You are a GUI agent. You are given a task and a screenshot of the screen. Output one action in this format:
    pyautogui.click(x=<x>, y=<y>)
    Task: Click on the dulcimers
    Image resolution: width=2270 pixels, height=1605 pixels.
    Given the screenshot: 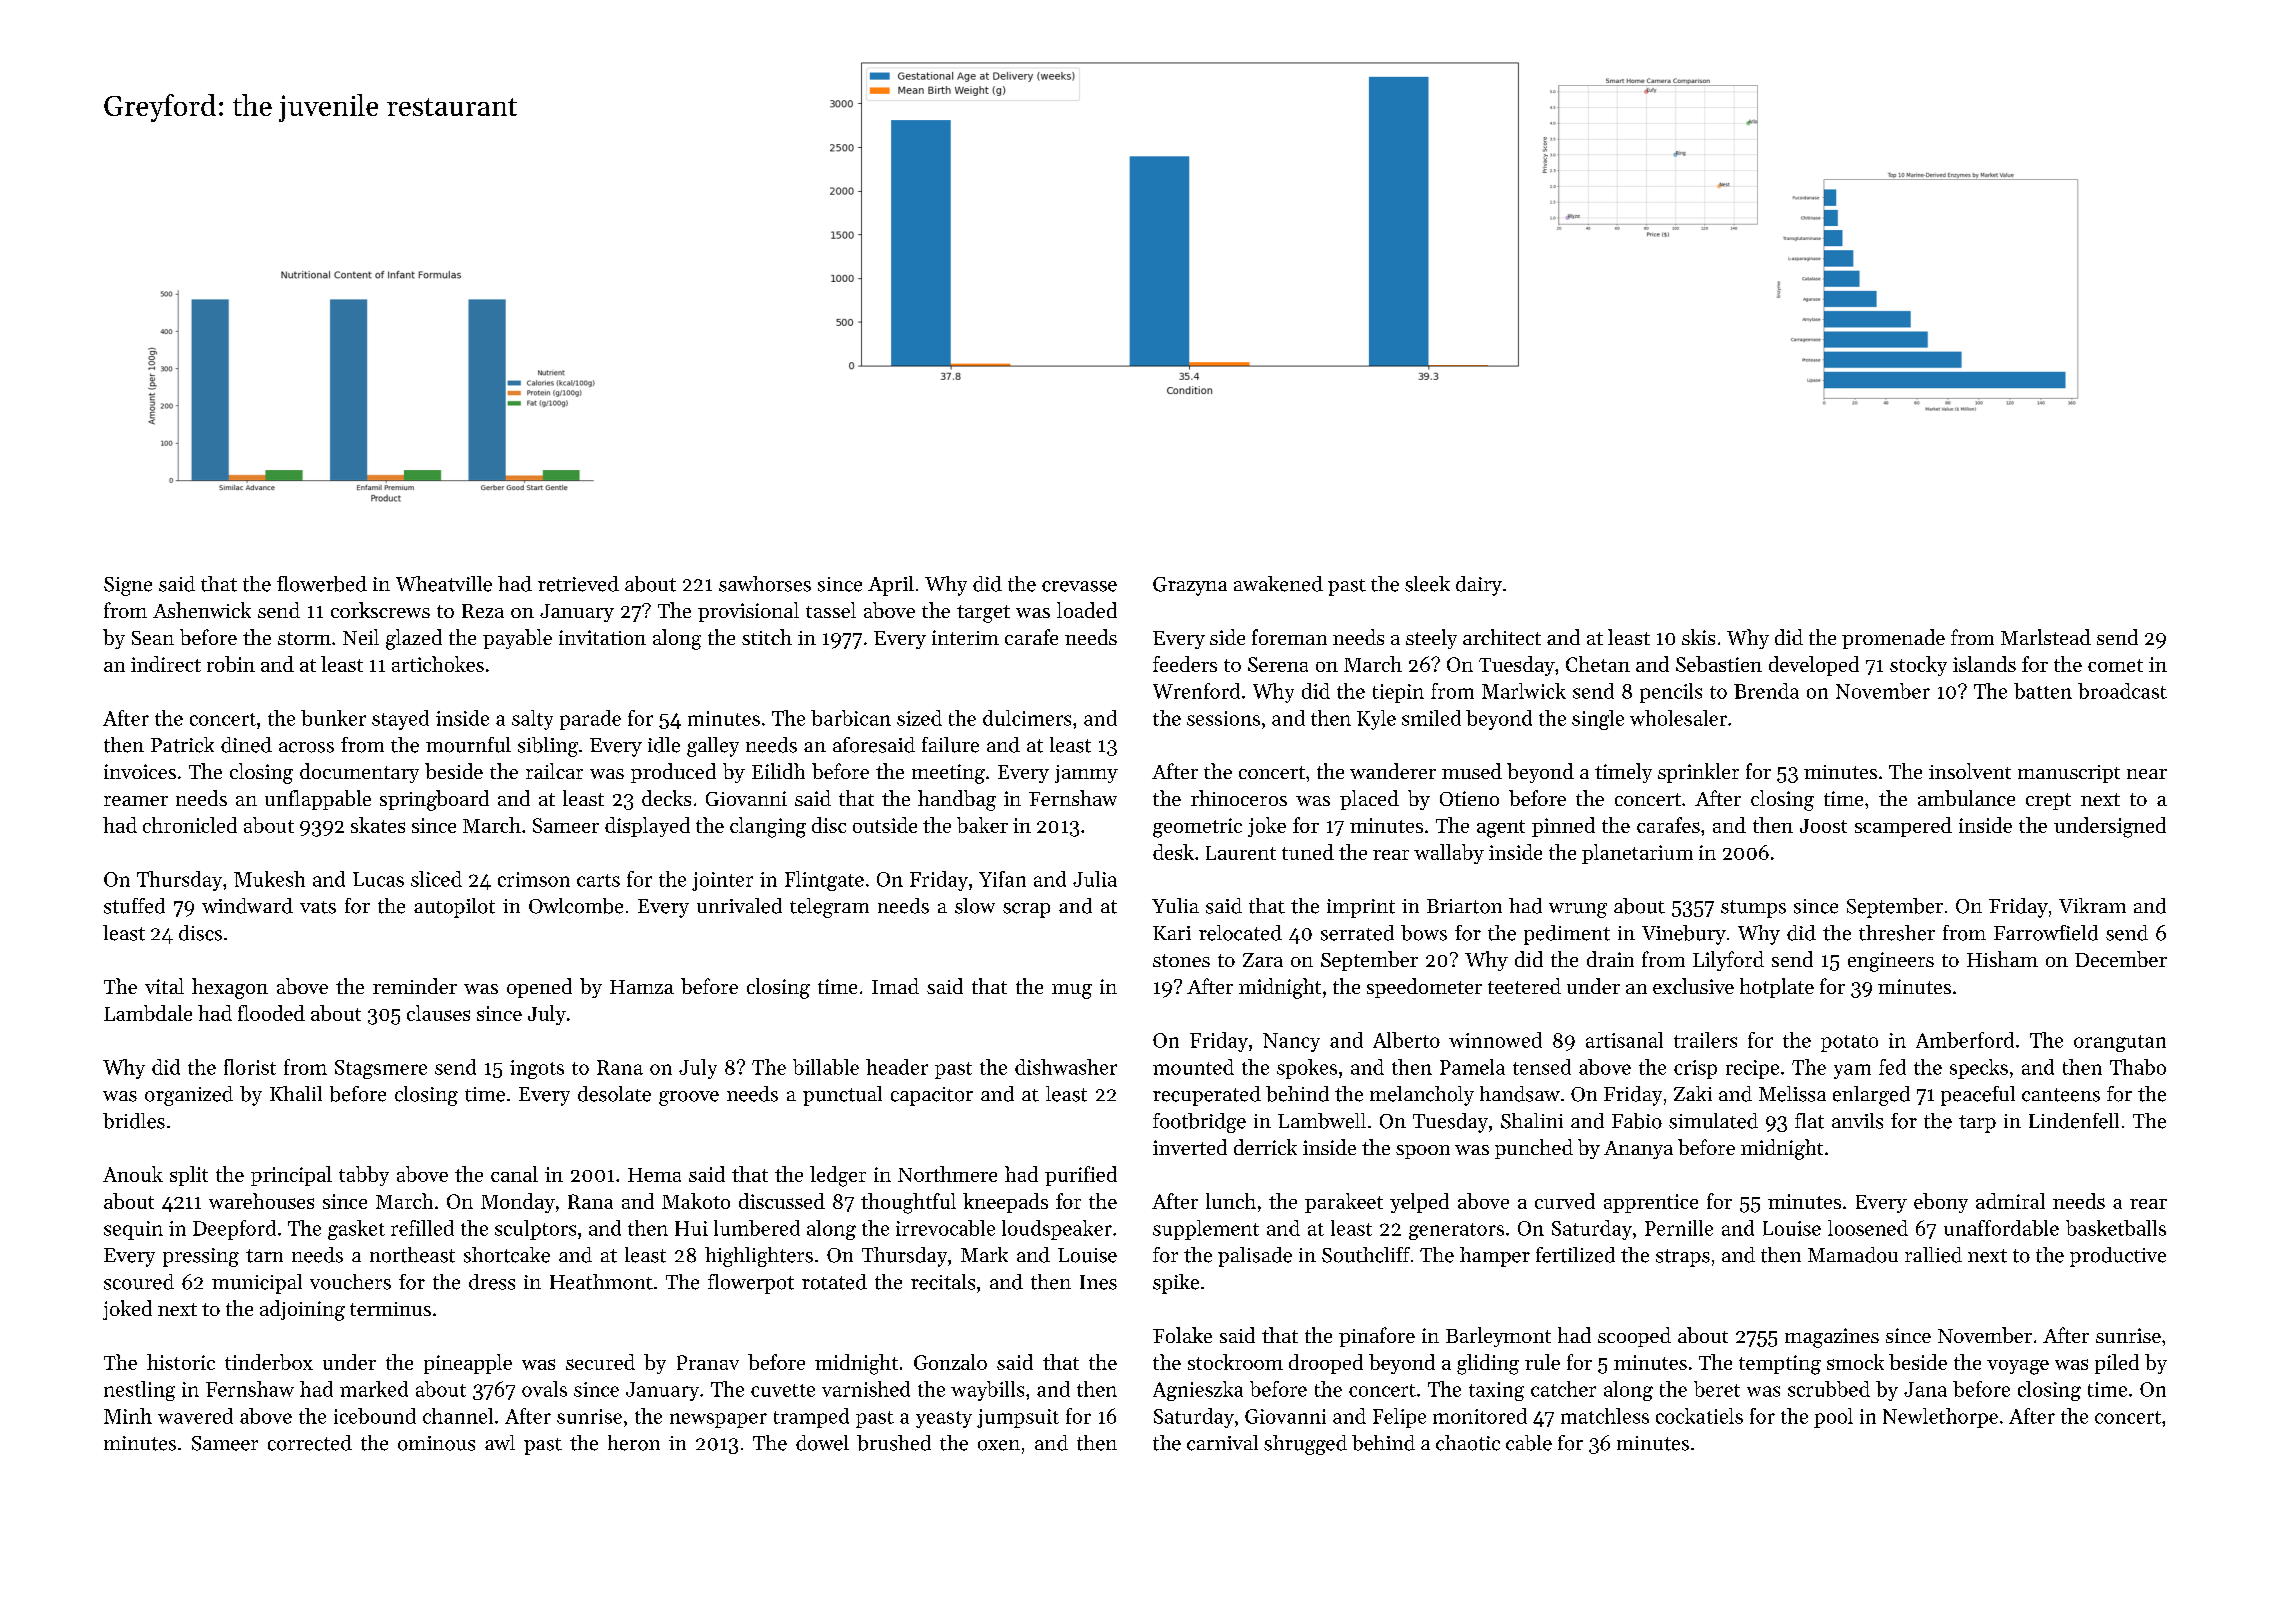 What is the action you would take?
    pyautogui.click(x=1027, y=718)
